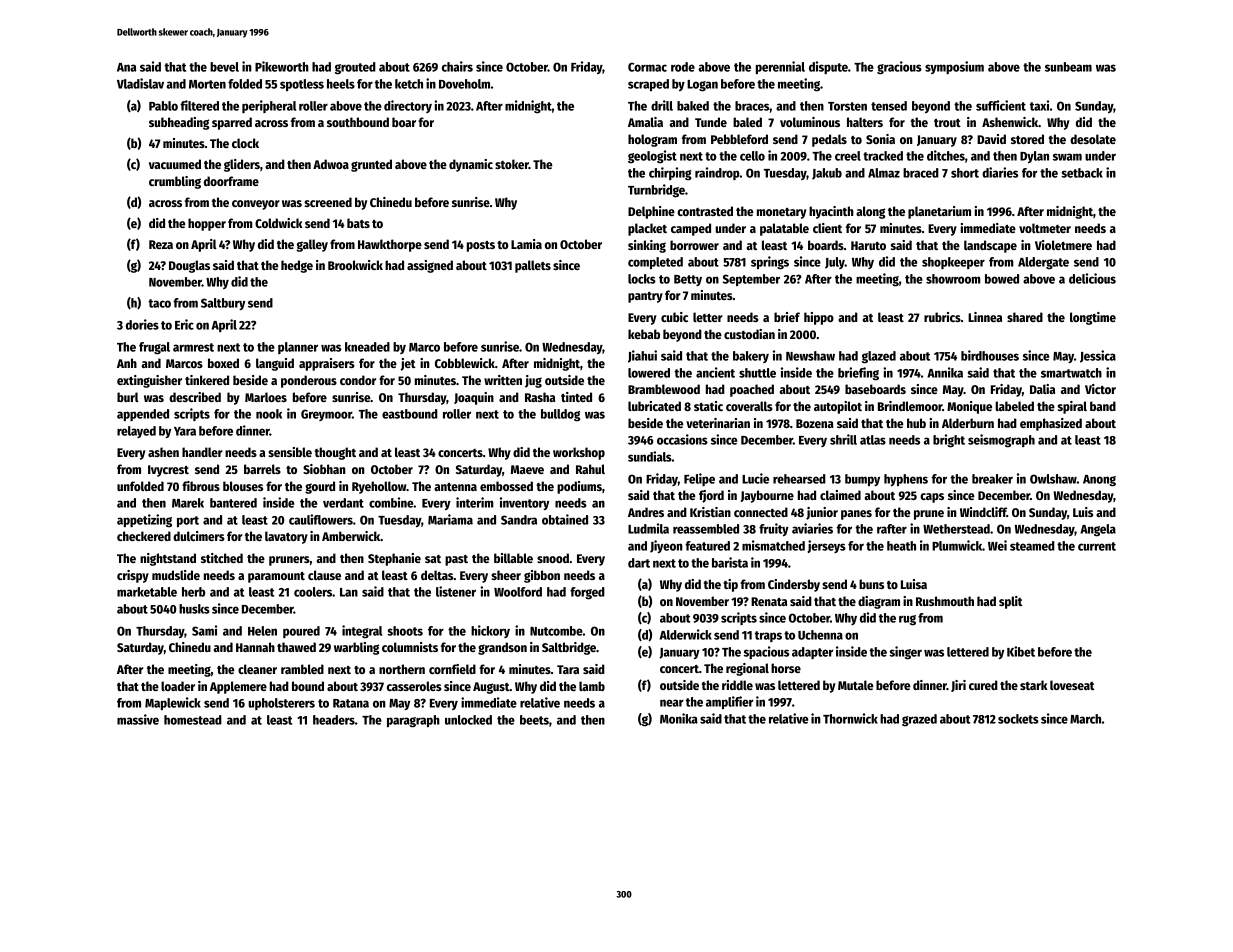  Describe the element at coordinates (413, 721) in the screenshot. I see `paragraph` at that location.
